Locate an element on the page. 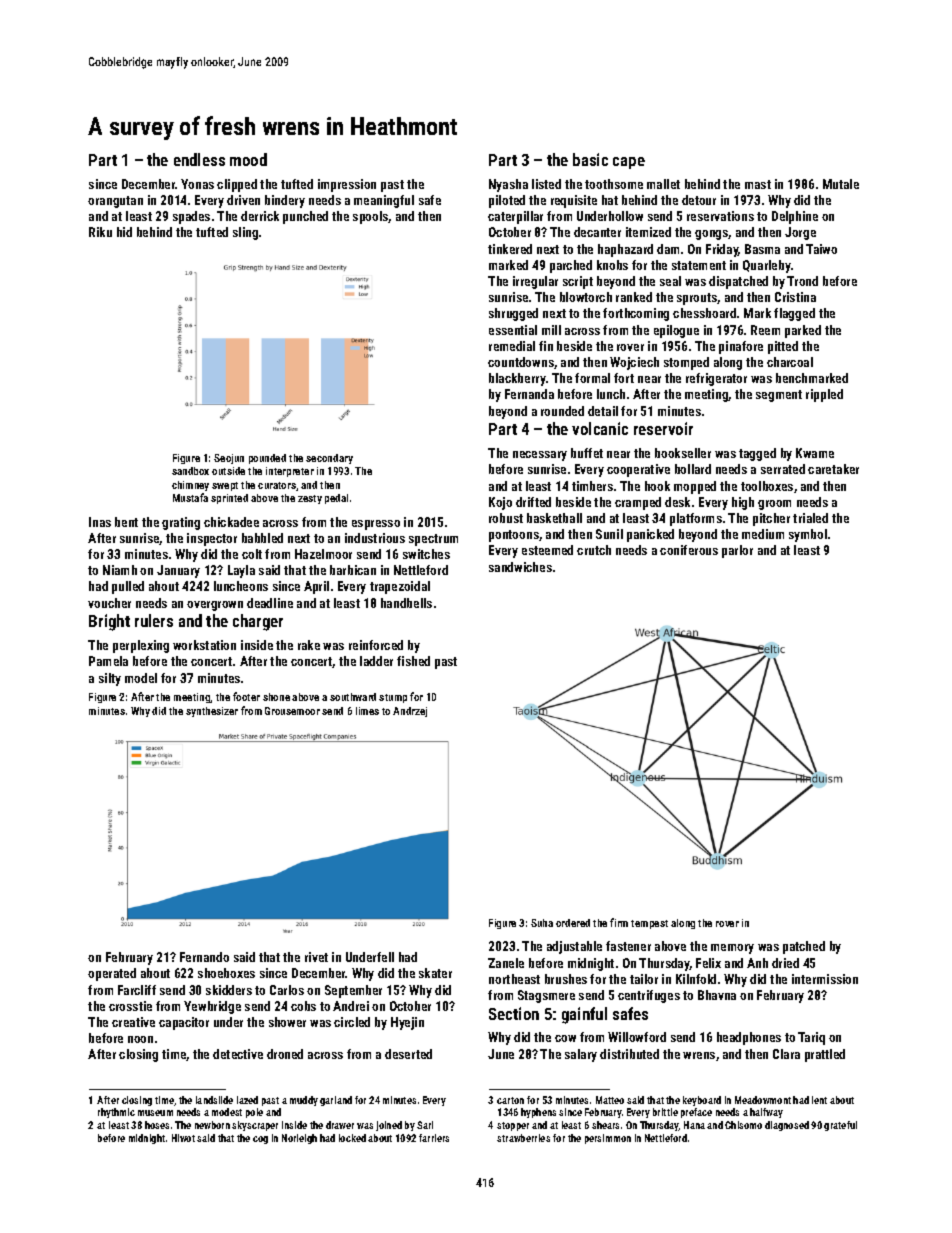 This document has height=1233, width=952. lazed is located at coordinates (247, 1100).
